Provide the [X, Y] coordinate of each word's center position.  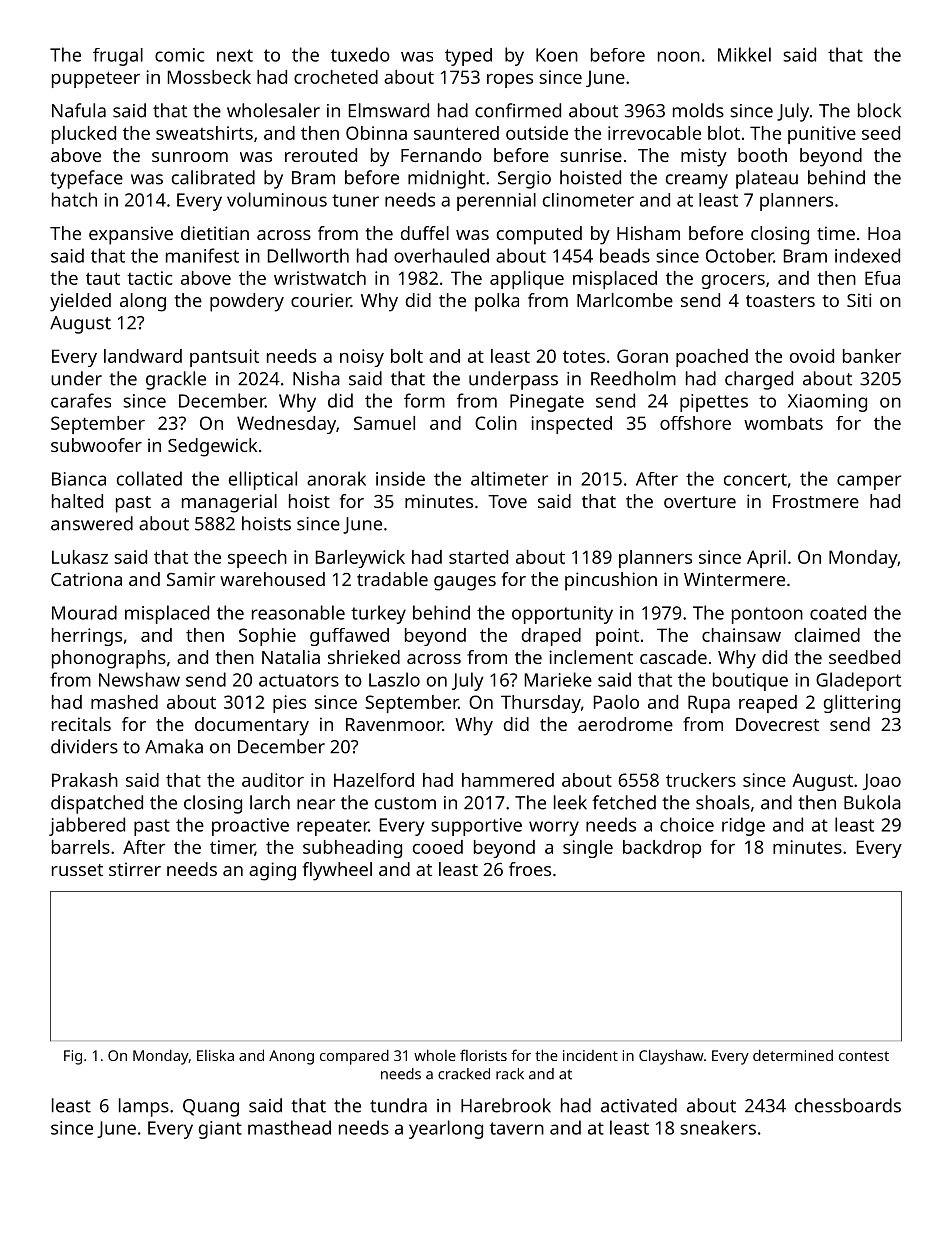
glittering [862, 704]
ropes [510, 81]
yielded [80, 302]
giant [220, 1130]
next [235, 55]
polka [497, 302]
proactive [250, 827]
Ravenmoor [394, 724]
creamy [697, 181]
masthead [289, 1127]
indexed [867, 255]
